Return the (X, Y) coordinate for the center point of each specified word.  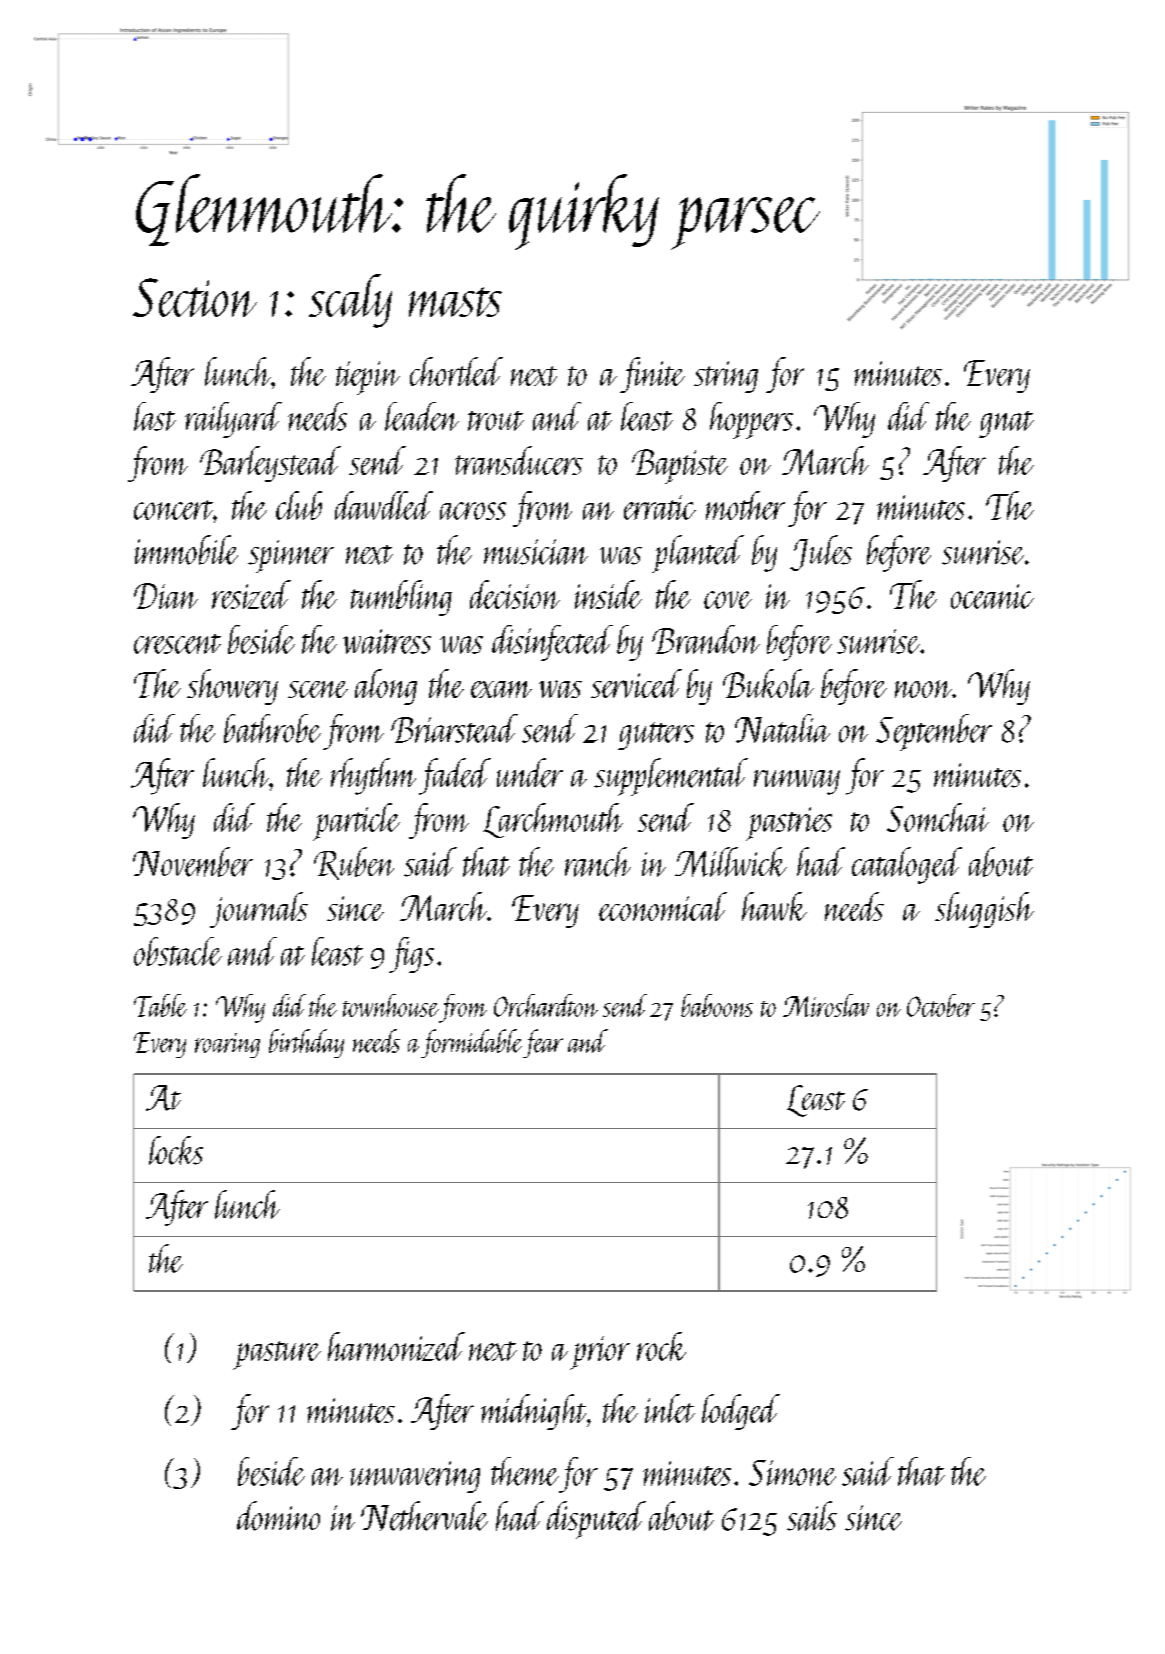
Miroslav (826, 1005)
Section (195, 297)
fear (543, 1043)
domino (278, 1516)
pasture (277, 1355)
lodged (741, 1412)
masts (455, 302)
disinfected (552, 643)
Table (160, 1005)
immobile (186, 550)
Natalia (782, 728)
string (726, 377)
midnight (533, 1412)
